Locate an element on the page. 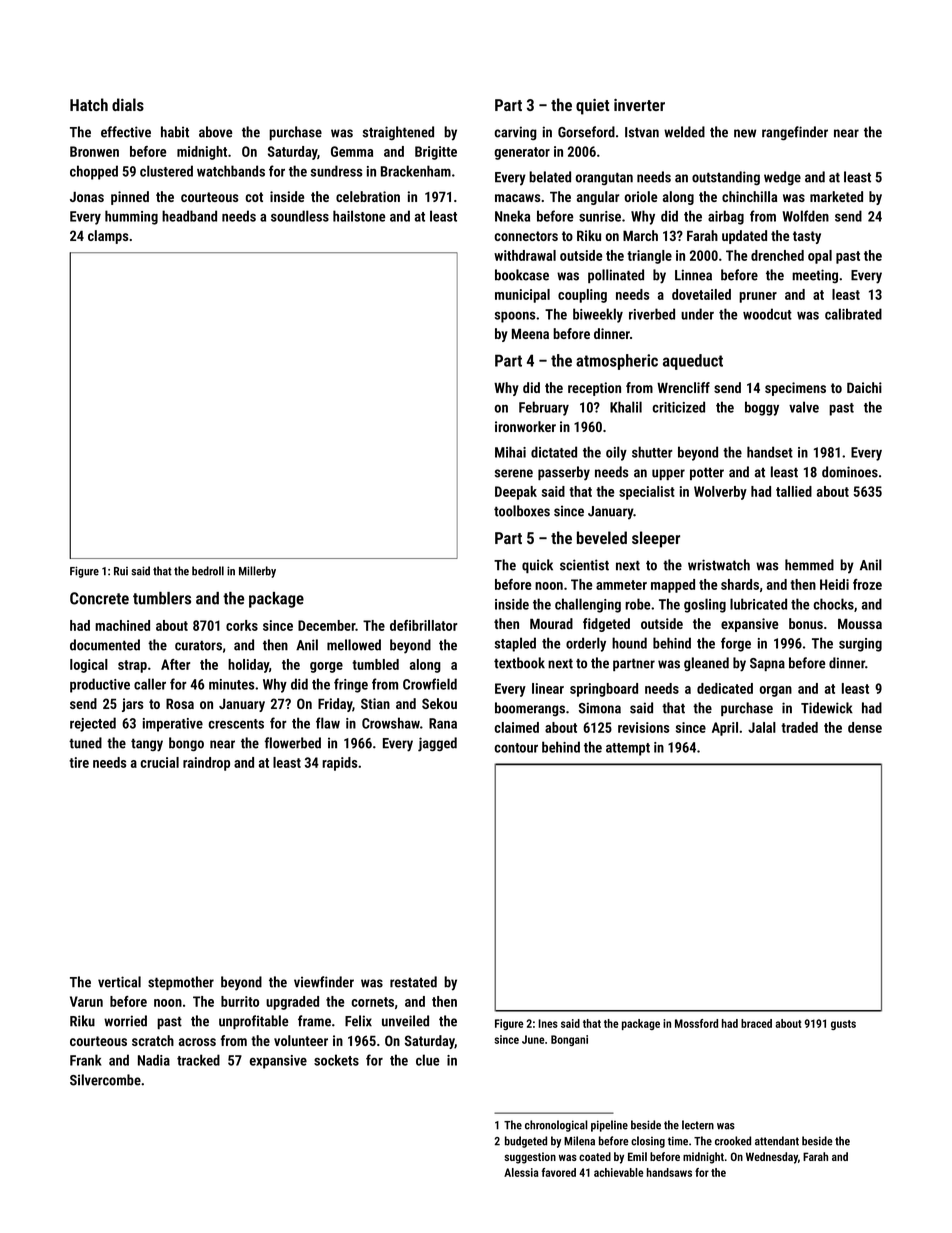 The width and height of the page is (952, 1233). raindrop is located at coordinates (206, 764).
